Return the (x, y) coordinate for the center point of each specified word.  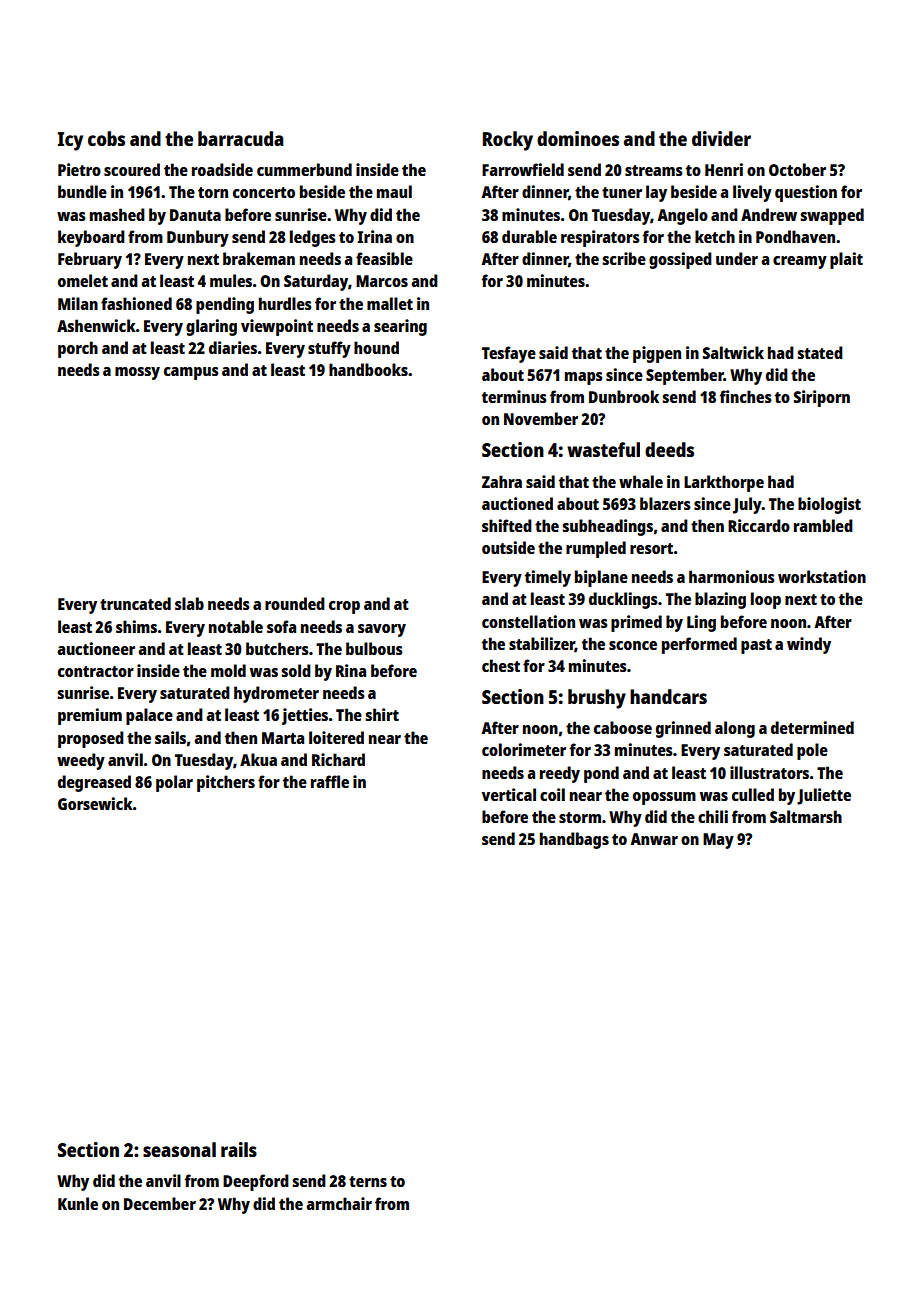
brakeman (259, 258)
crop (344, 607)
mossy (137, 373)
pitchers (226, 783)
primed (636, 623)
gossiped (680, 260)
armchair (339, 1203)
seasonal (179, 1149)
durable (529, 236)
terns (368, 1181)
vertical (509, 794)
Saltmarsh (806, 816)
